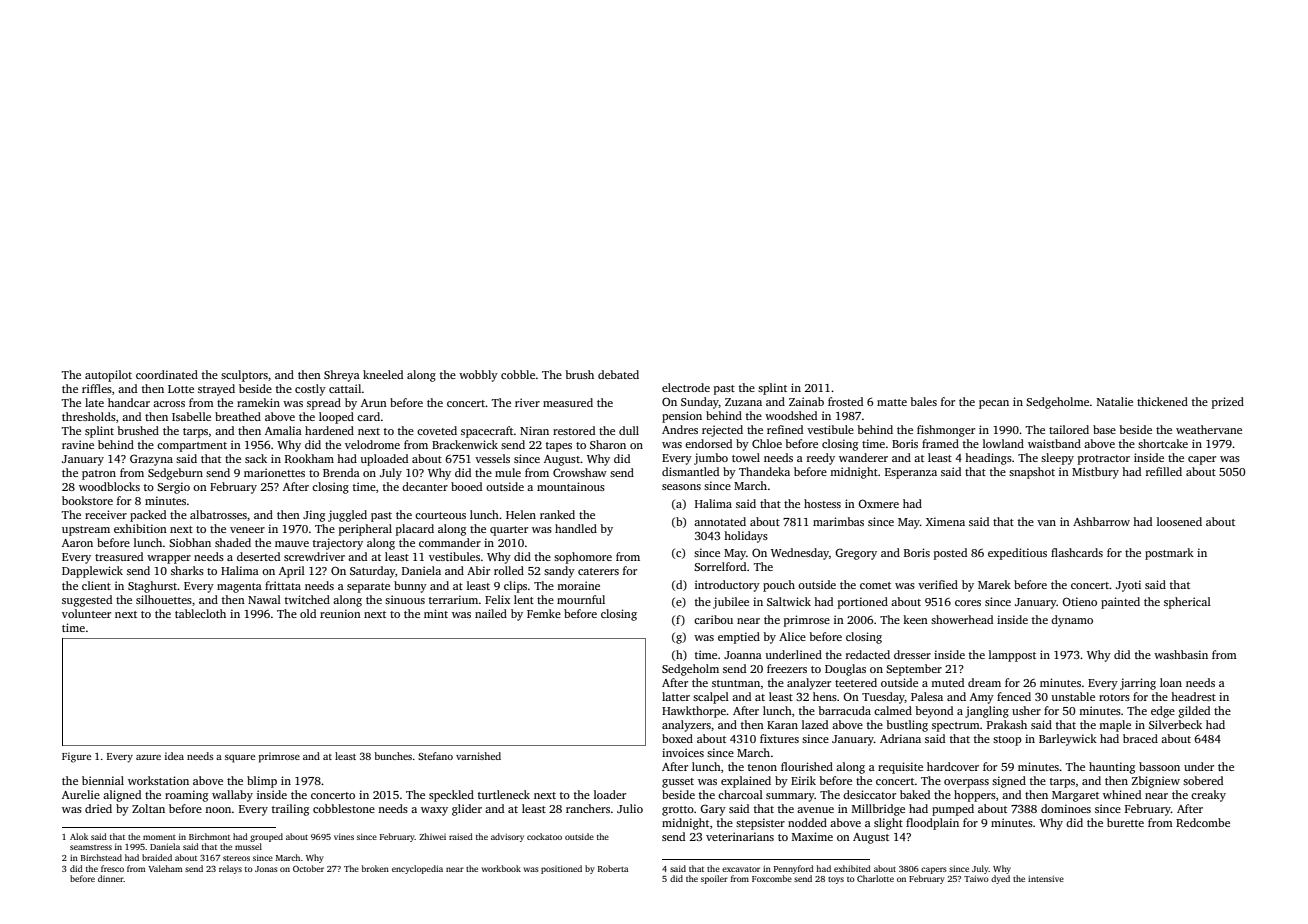 This screenshot has height=924, width=1308. What do you see at coordinates (153, 587) in the screenshot?
I see `Staghurst` at bounding box center [153, 587].
